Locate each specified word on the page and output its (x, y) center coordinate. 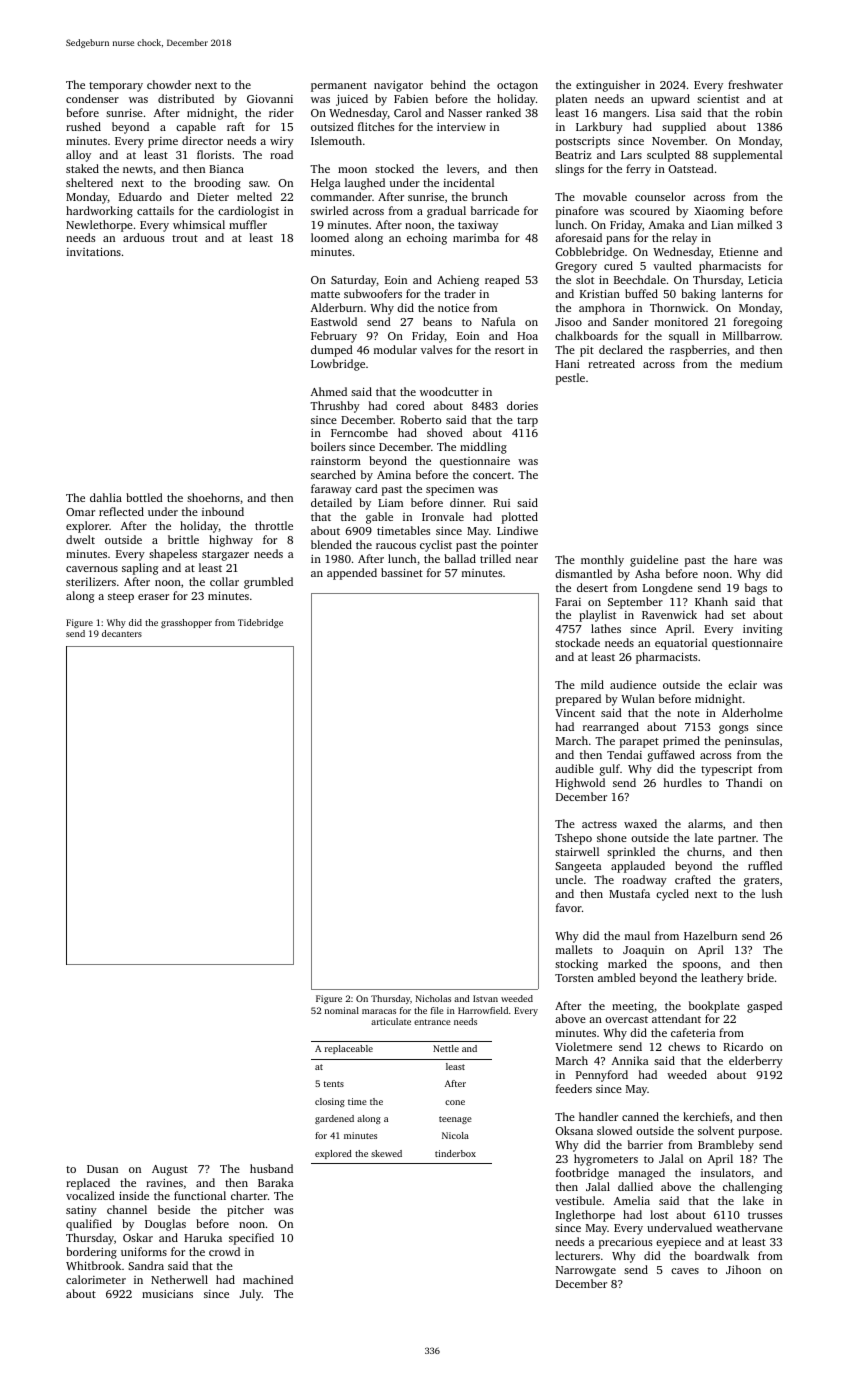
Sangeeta (578, 867)
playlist (597, 616)
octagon (517, 87)
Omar (80, 512)
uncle (569, 879)
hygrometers (606, 1160)
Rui (501, 503)
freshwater (755, 84)
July (251, 1295)
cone (455, 1102)
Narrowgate (586, 1271)
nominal (342, 1010)
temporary (116, 87)
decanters (122, 633)
